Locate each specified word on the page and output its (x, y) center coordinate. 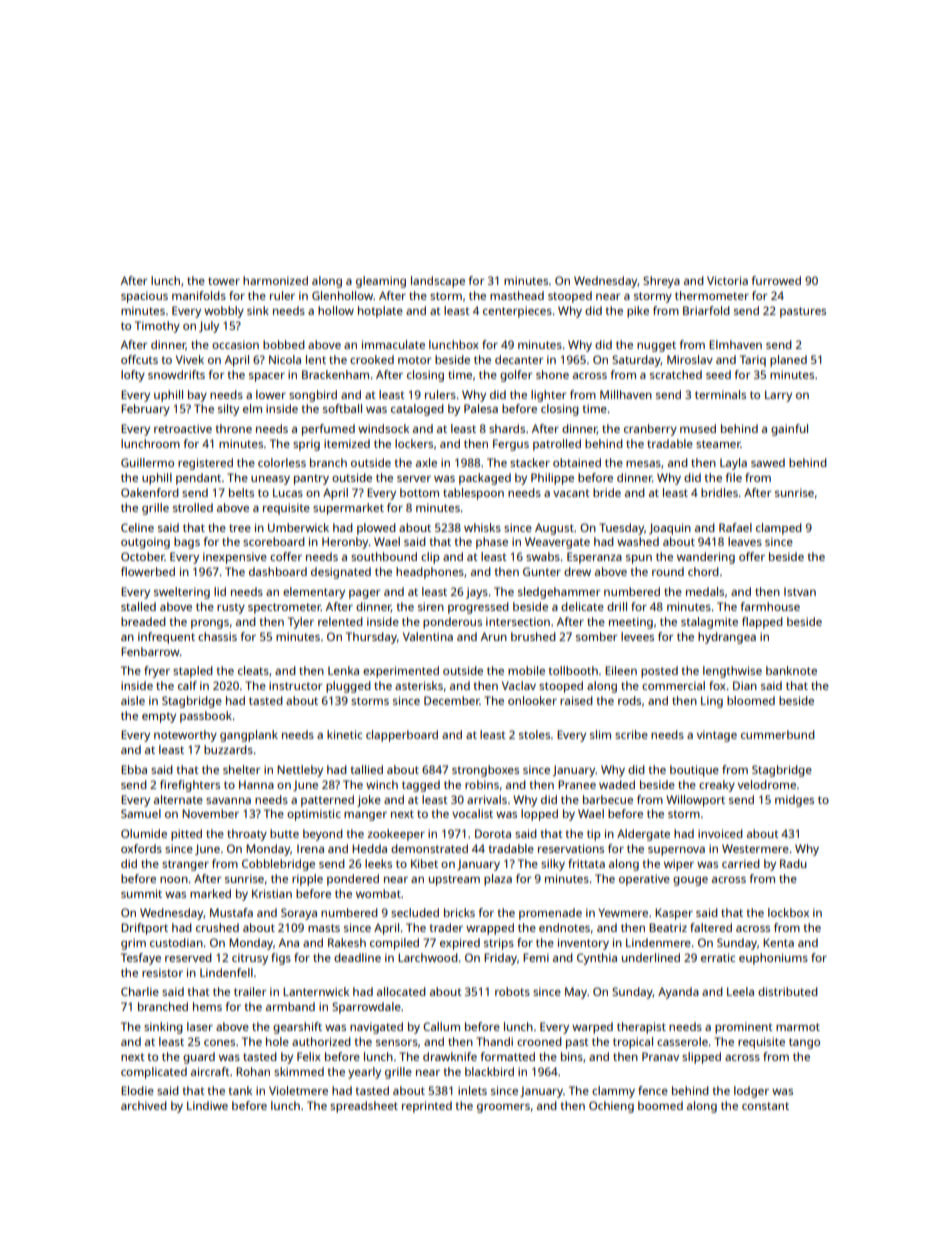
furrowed (776, 280)
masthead (517, 295)
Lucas (288, 492)
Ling (712, 702)
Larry (778, 396)
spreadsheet (364, 1107)
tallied (366, 769)
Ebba (134, 769)
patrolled (557, 445)
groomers (503, 1108)
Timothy (157, 327)
